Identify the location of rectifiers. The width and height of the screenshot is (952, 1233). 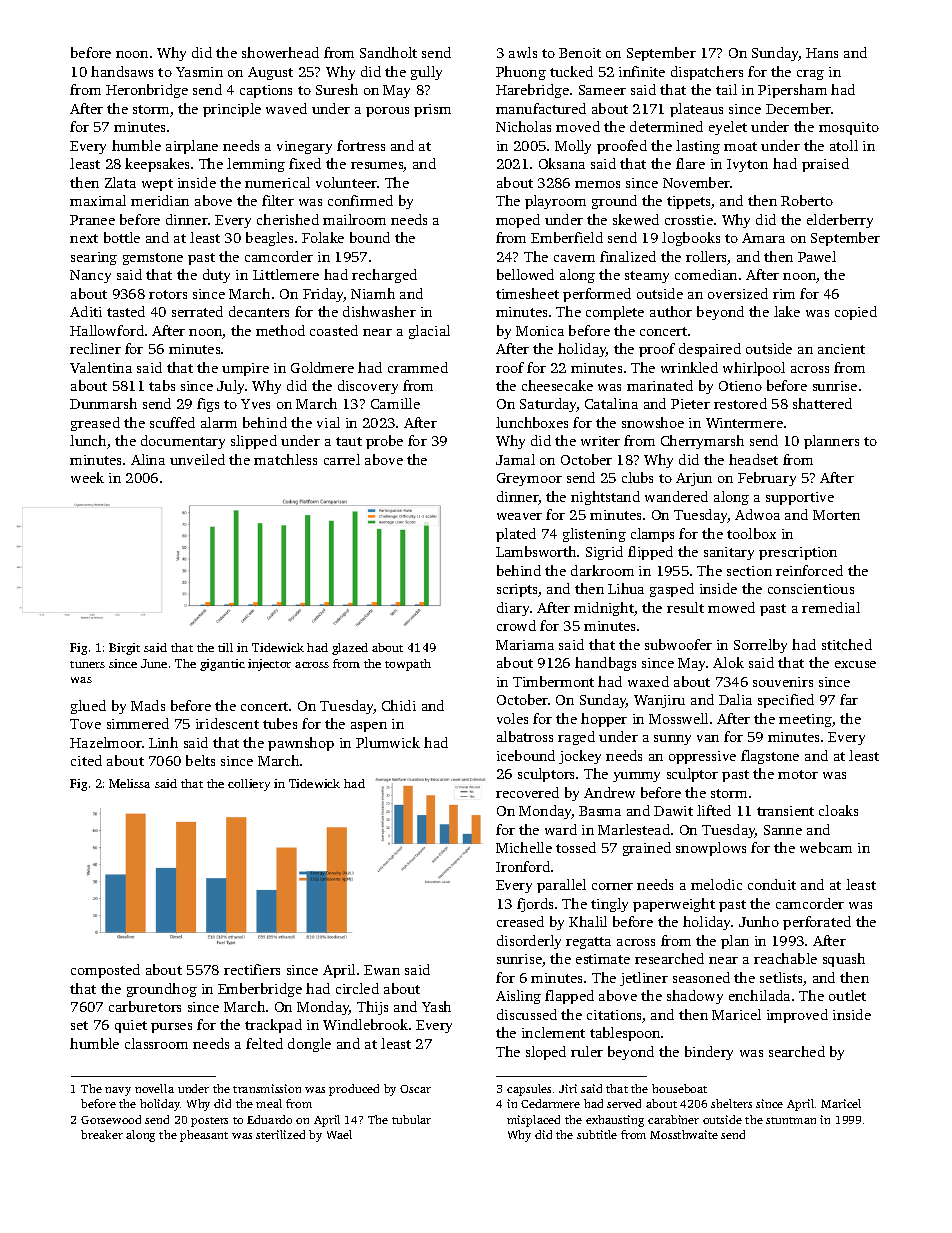
(252, 969).
